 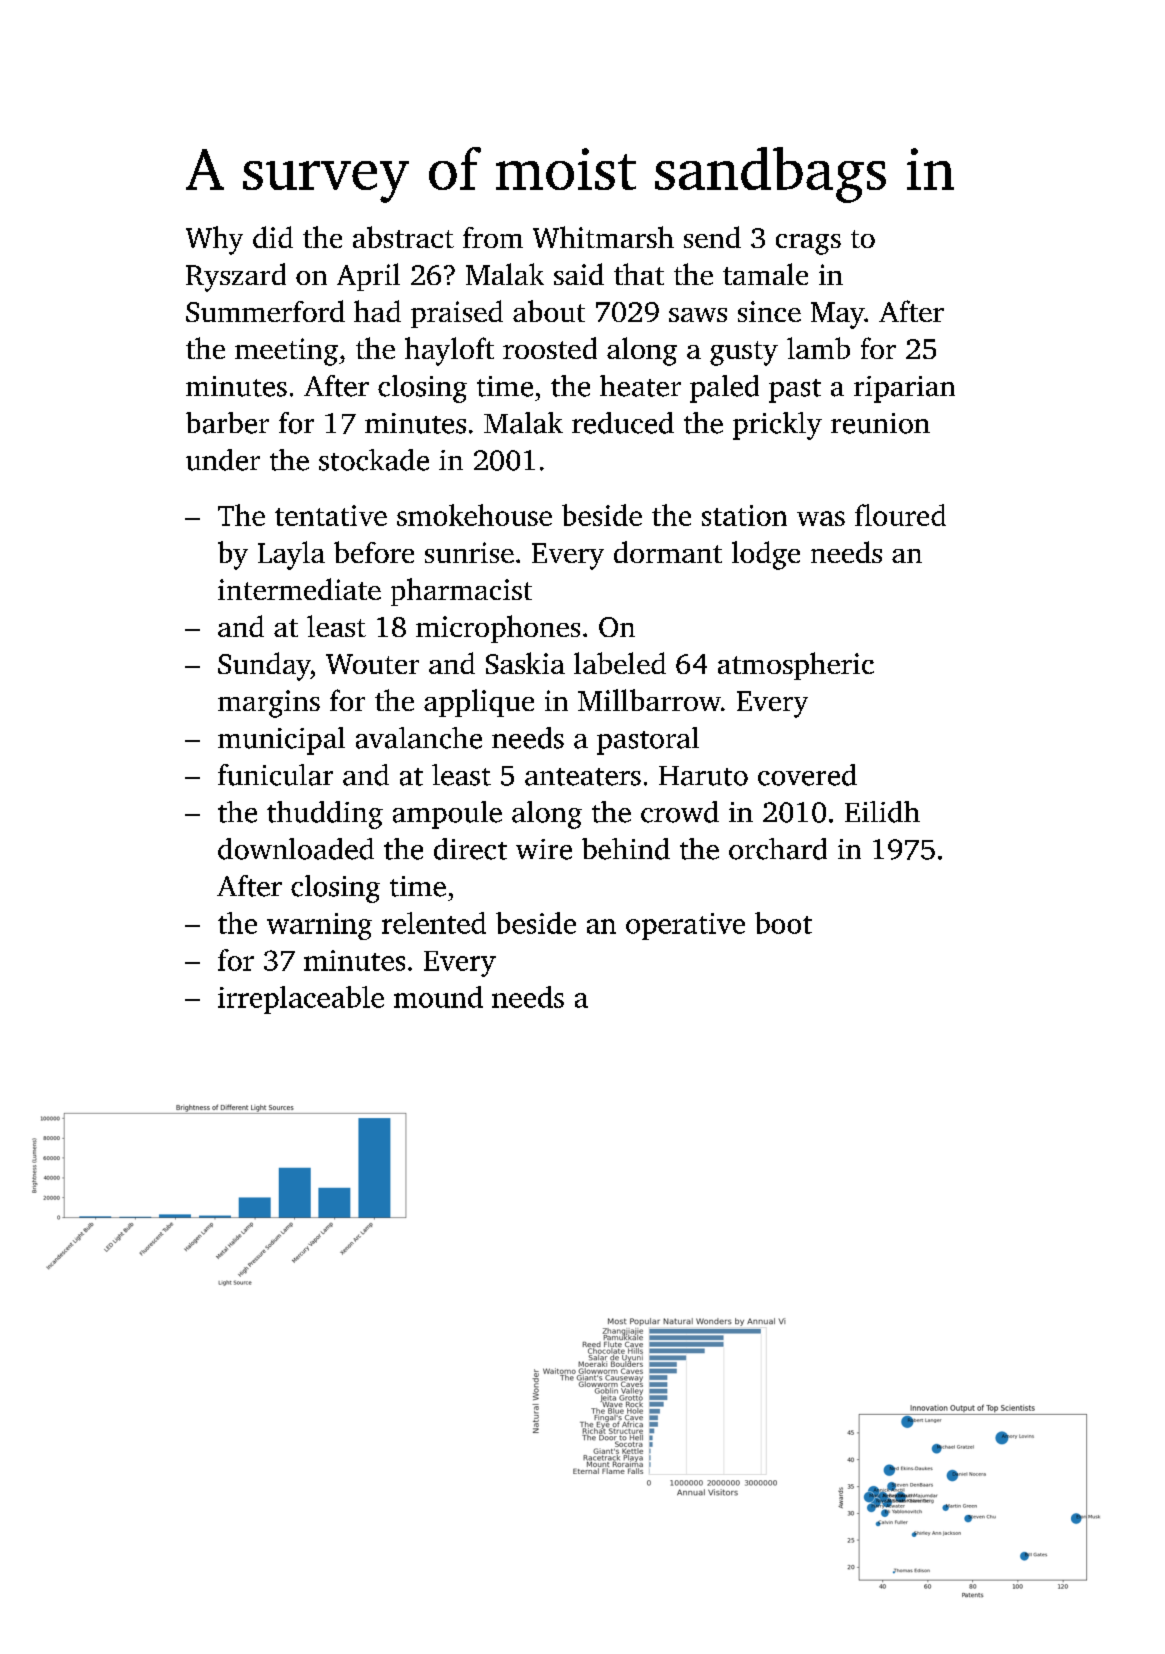 I want to click on Eilidh, so click(x=882, y=812).
